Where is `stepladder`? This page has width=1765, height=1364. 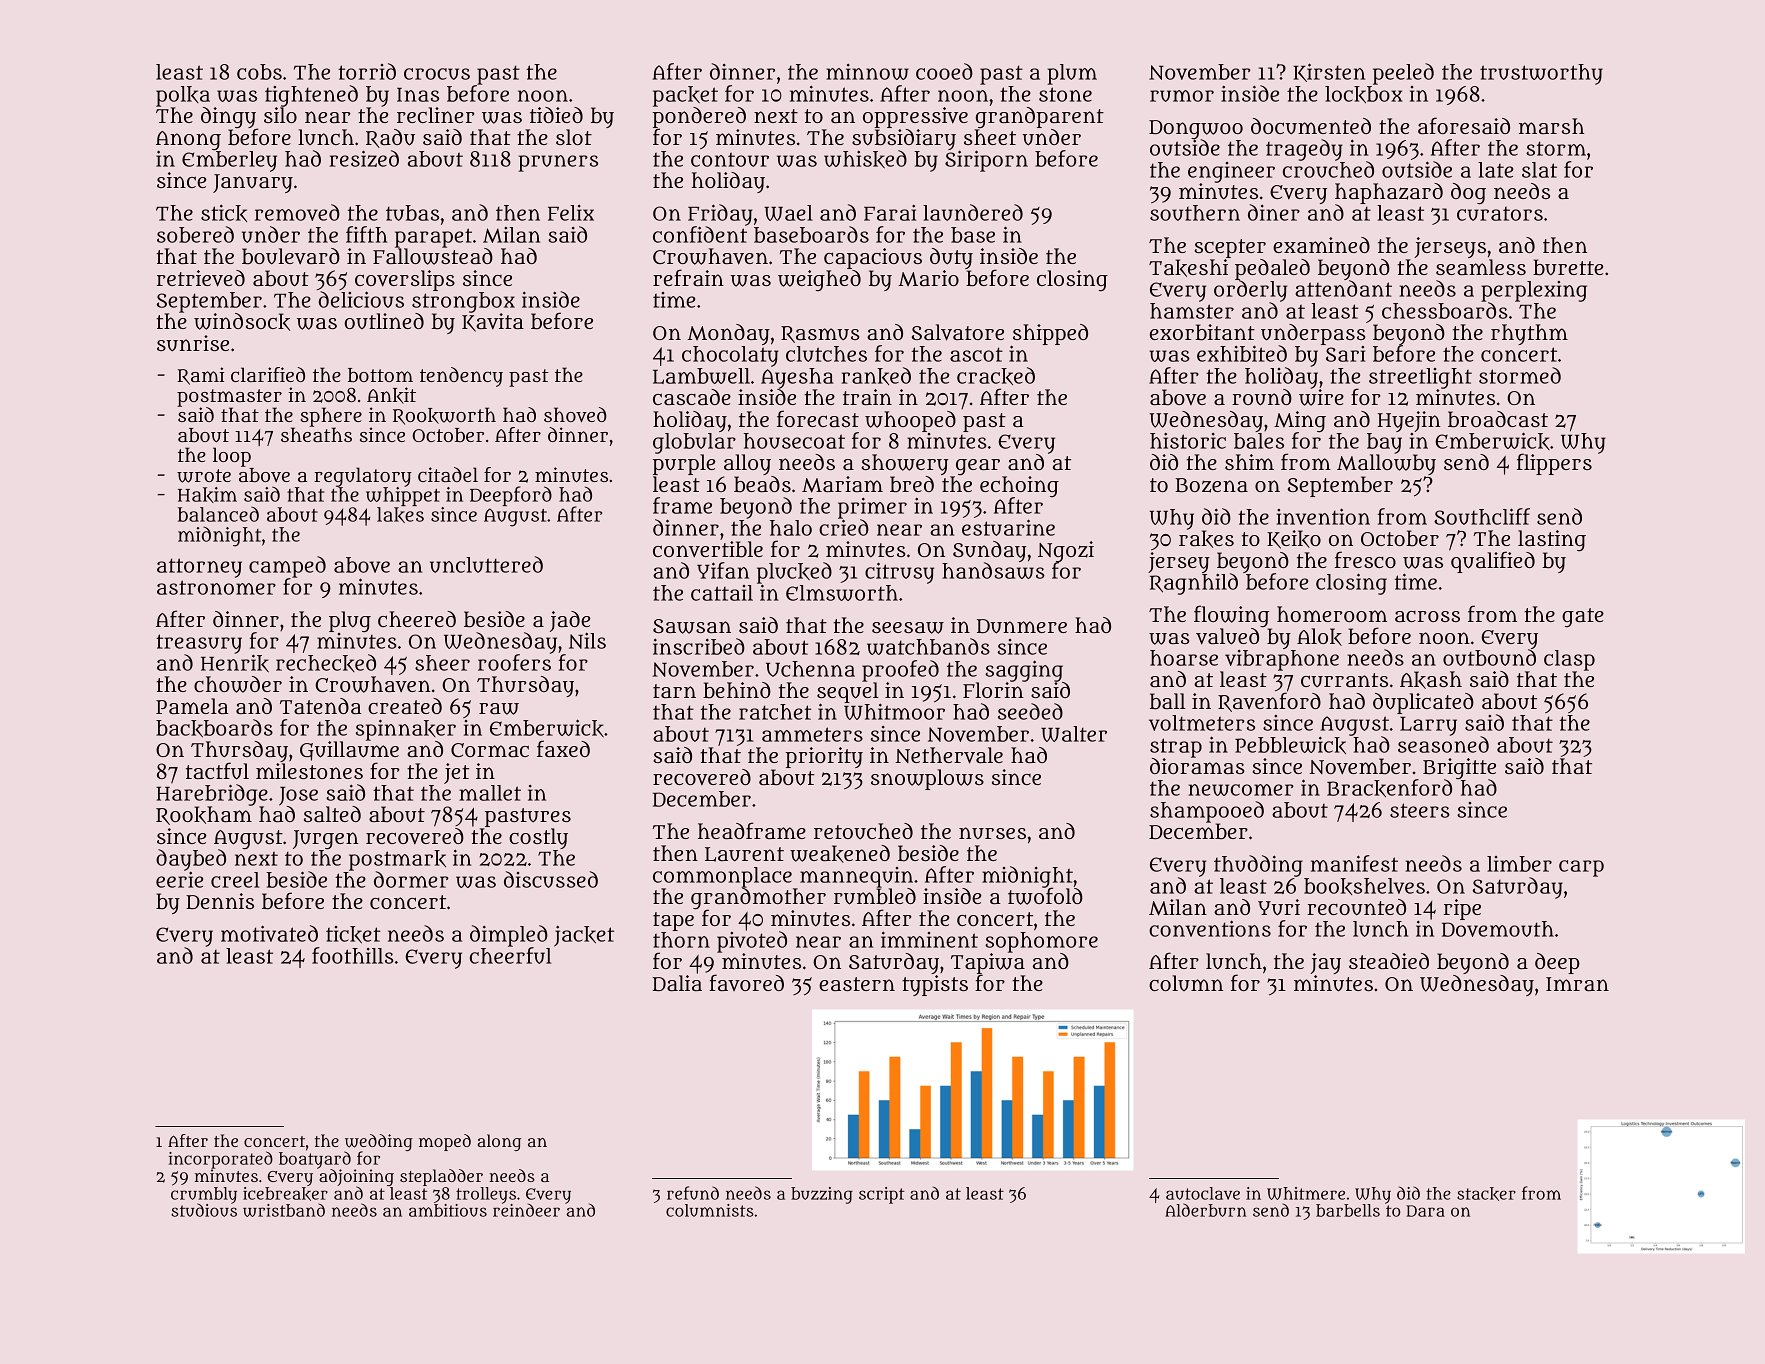
stepladder is located at coordinates (441, 1177).
